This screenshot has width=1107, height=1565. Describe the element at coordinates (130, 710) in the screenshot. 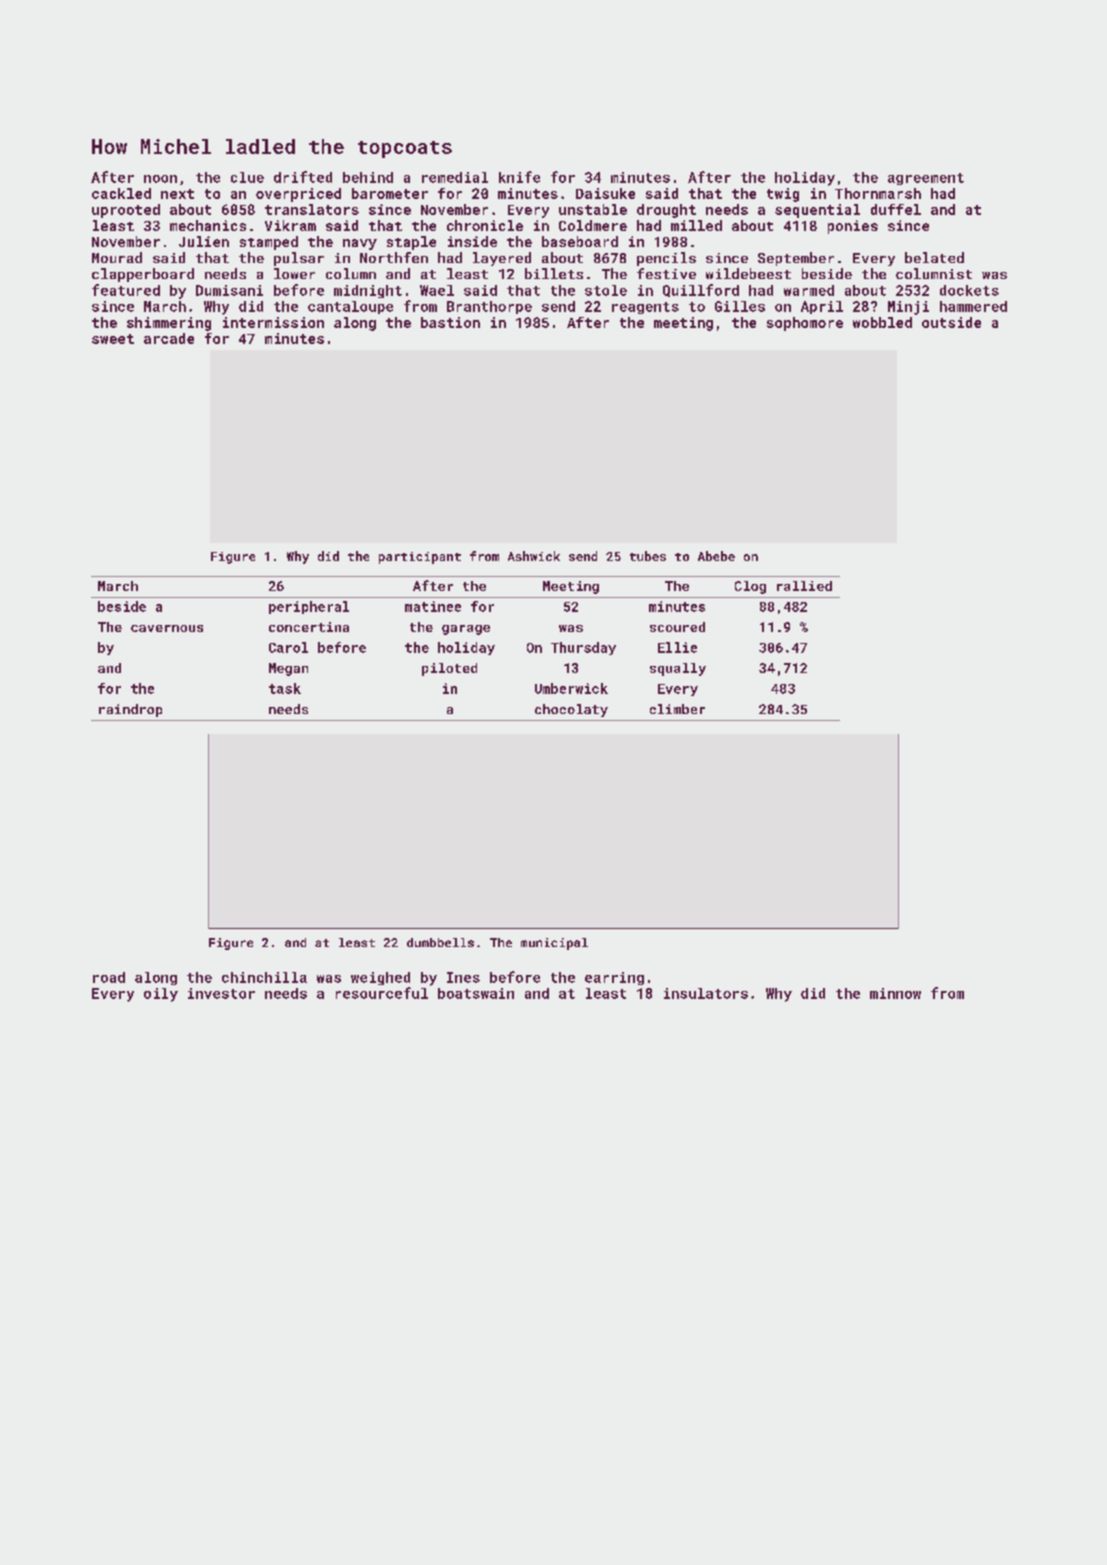

I see `raindrop` at that location.
